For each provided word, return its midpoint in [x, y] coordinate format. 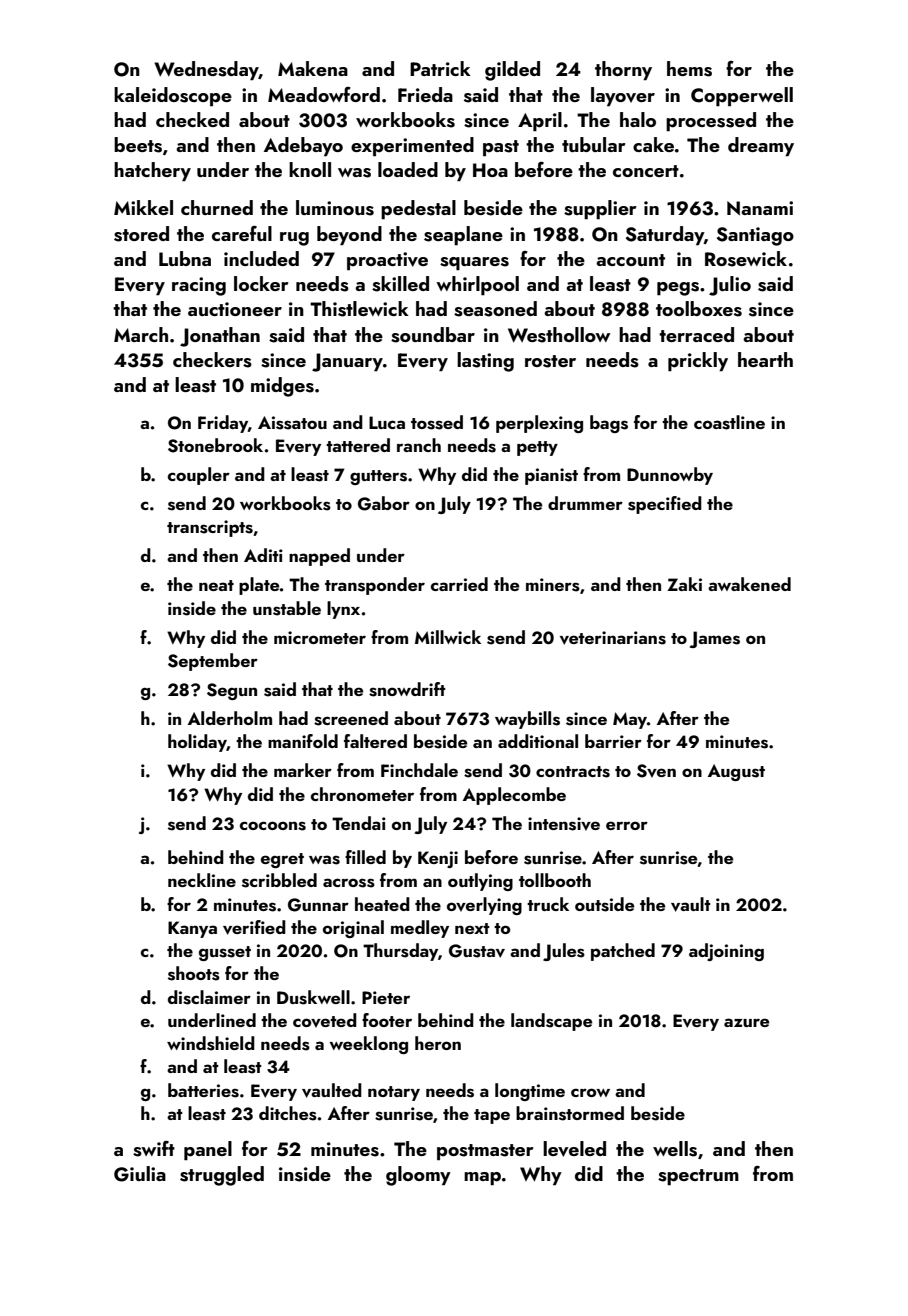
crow [590, 1092]
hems [689, 69]
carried [459, 584]
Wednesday [206, 70]
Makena [313, 68]
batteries [203, 1090]
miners [553, 585]
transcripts [210, 528]
